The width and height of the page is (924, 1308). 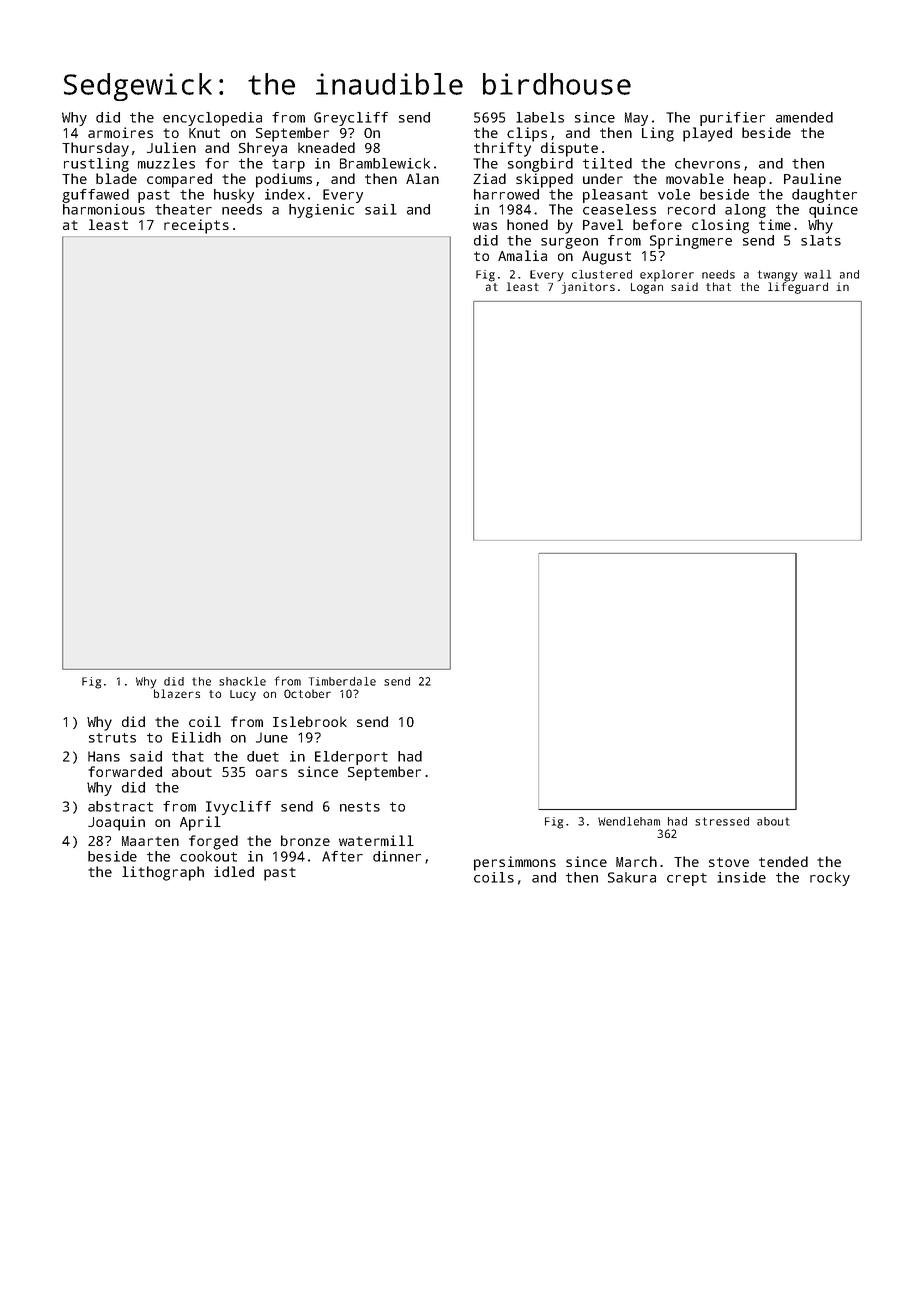 I want to click on explorer, so click(x=667, y=276).
